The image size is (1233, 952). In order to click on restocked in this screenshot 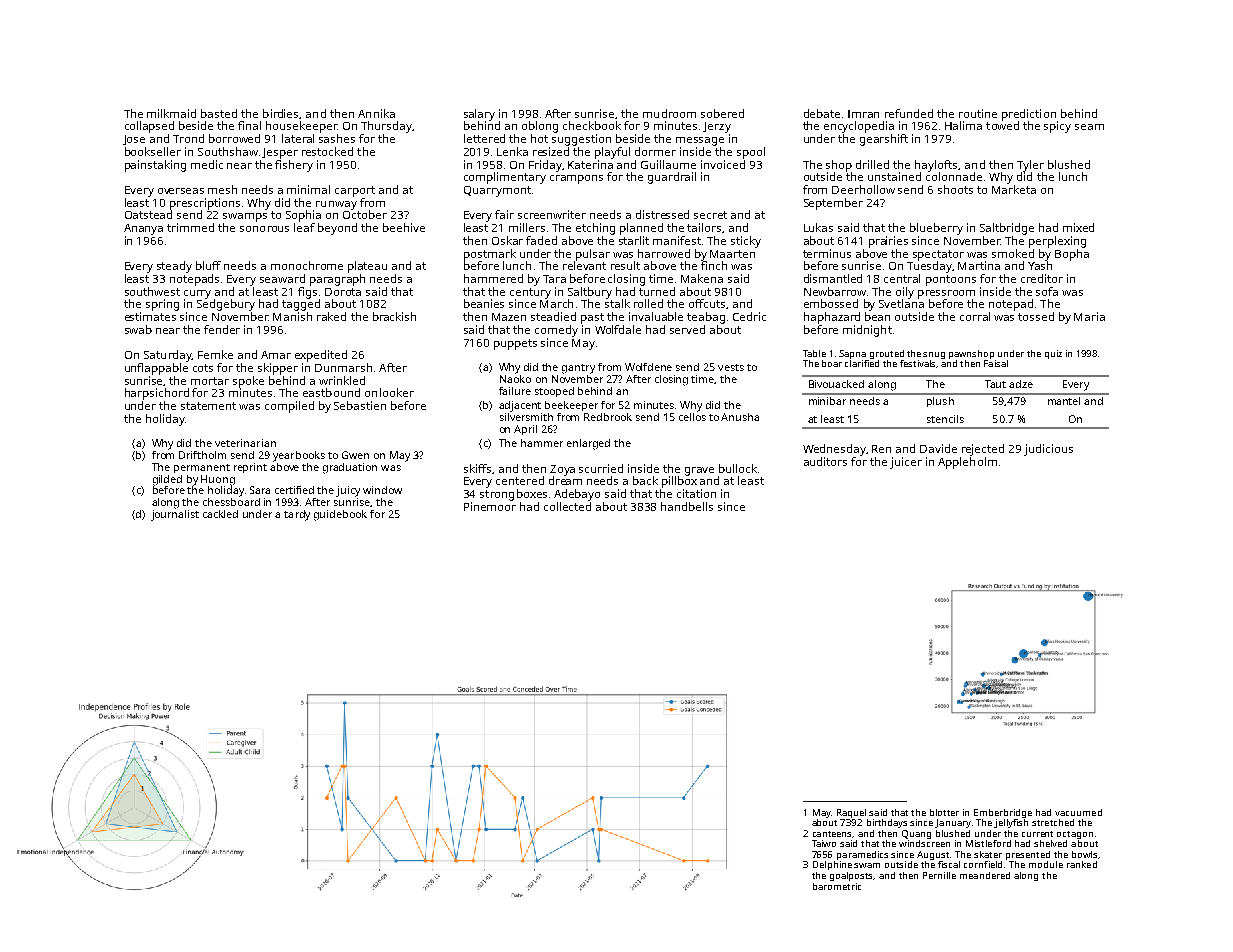, I will do `click(327, 151)`.
